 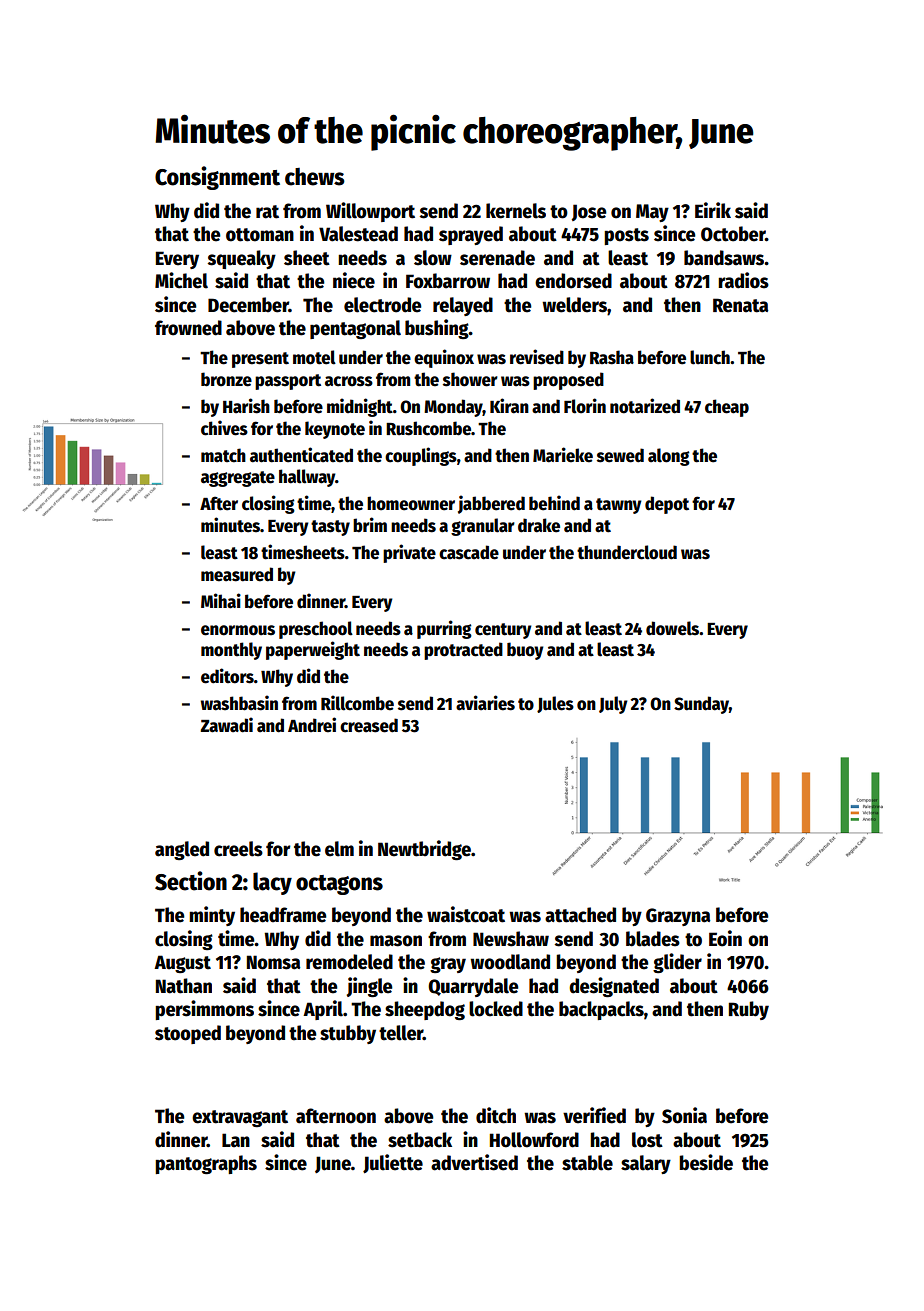 What do you see at coordinates (206, 1164) in the screenshot?
I see `pantographs` at bounding box center [206, 1164].
